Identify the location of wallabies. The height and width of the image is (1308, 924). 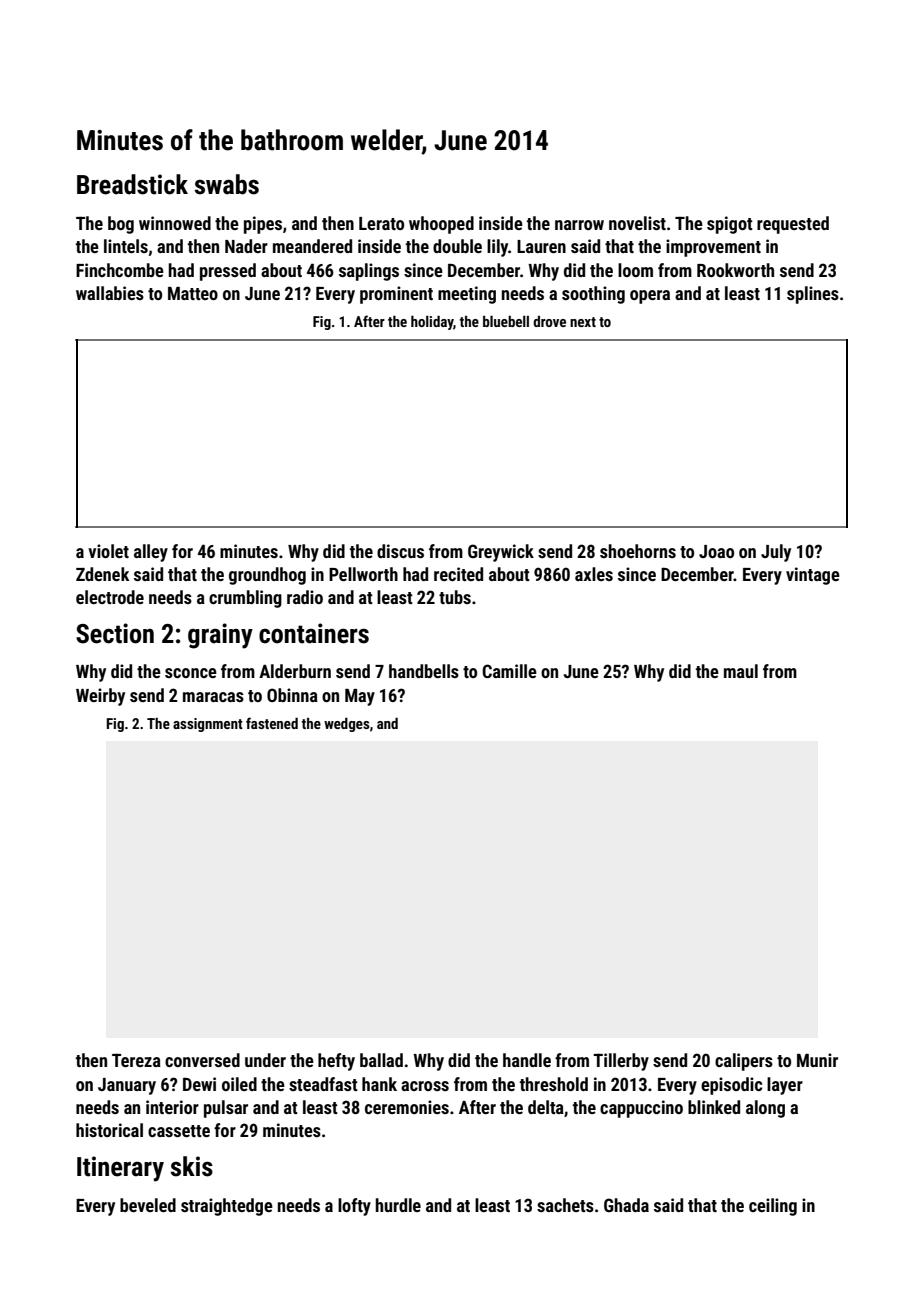
(110, 293).
